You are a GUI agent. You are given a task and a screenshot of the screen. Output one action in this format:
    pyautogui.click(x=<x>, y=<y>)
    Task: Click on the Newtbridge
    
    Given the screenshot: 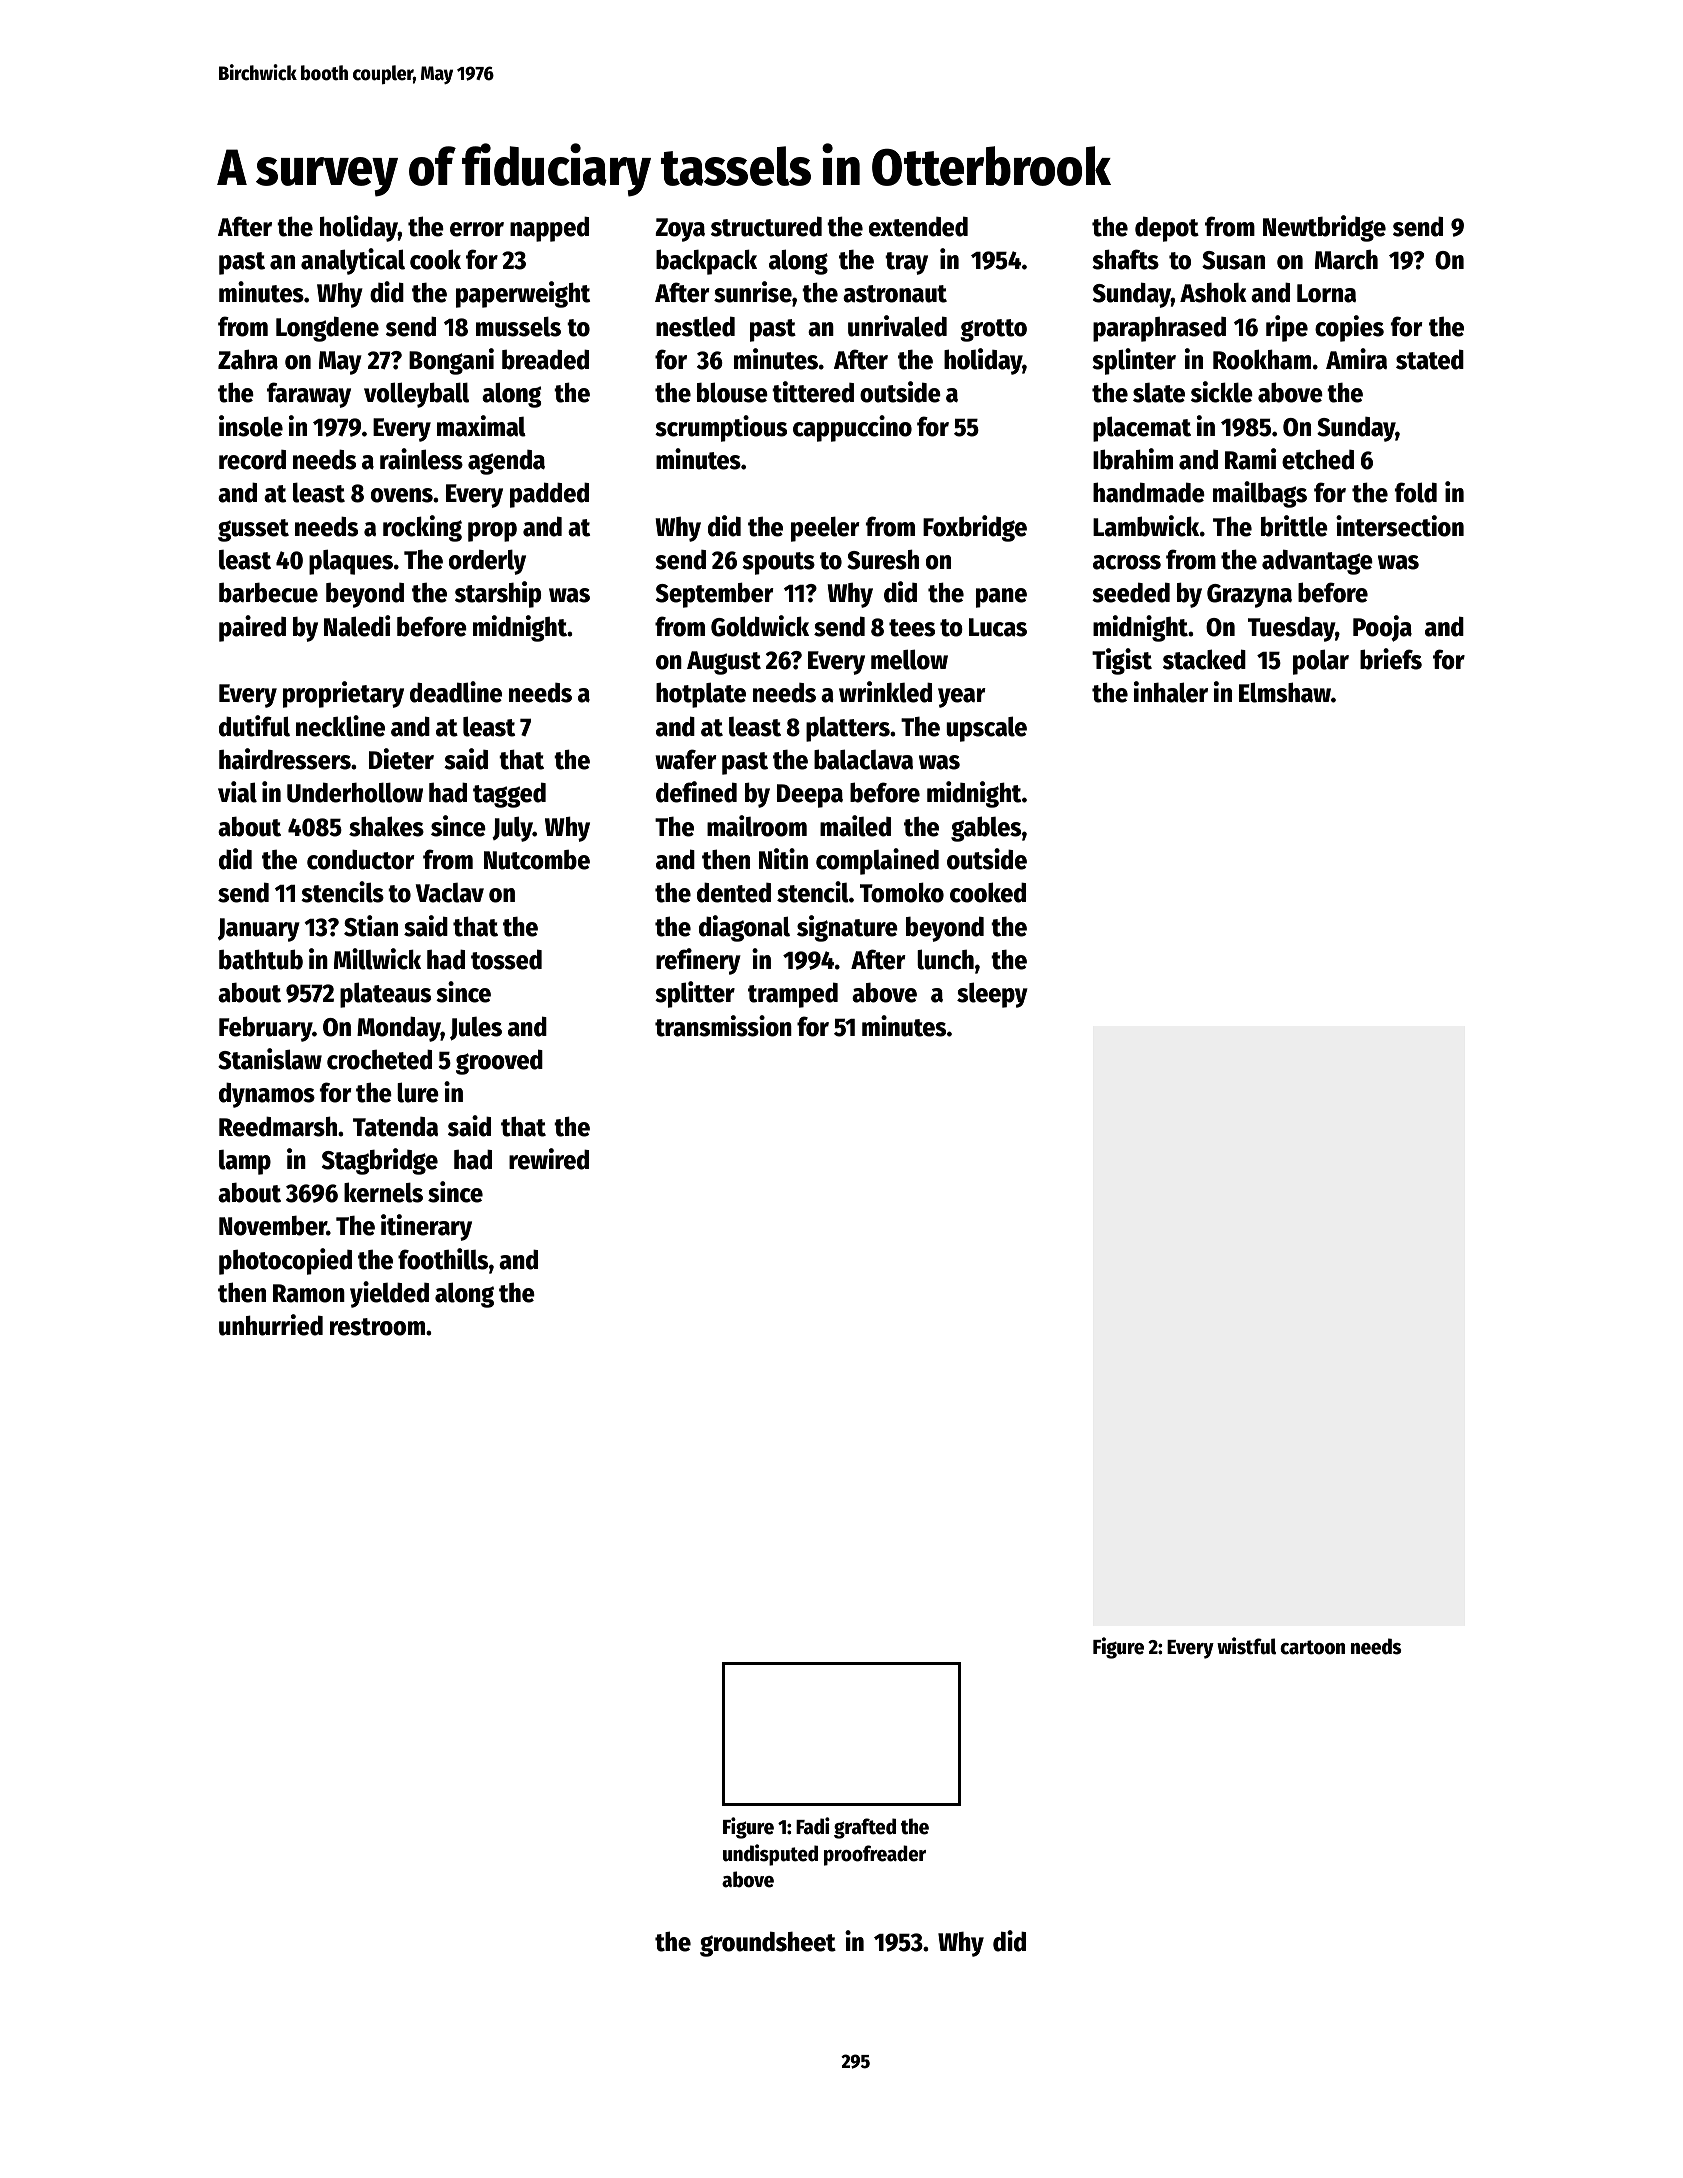 What is the action you would take?
    pyautogui.click(x=1324, y=228)
